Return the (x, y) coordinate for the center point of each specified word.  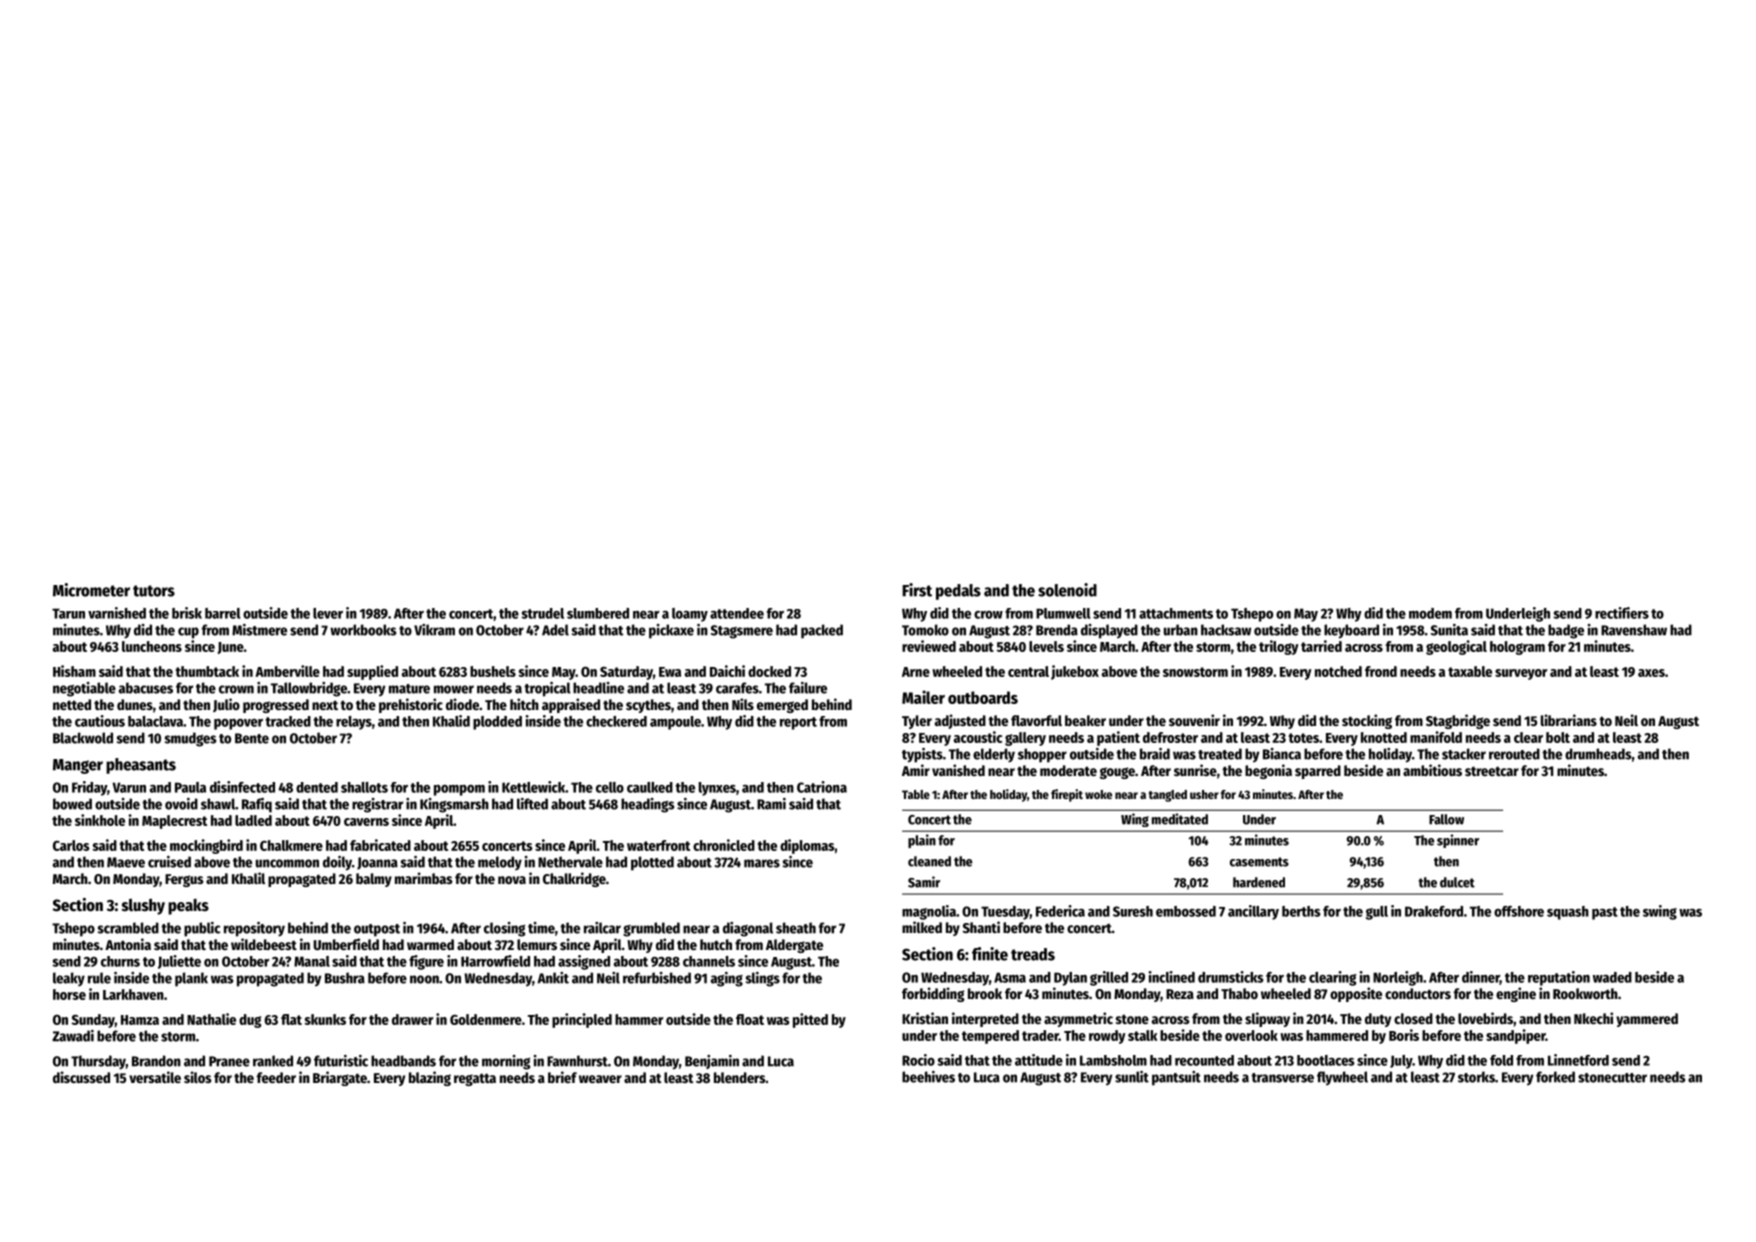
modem (1430, 613)
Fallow (1446, 819)
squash (1568, 913)
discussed (81, 1077)
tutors (154, 591)
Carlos (71, 845)
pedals (958, 592)
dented (317, 787)
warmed (430, 944)
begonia (1268, 771)
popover (238, 724)
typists (922, 755)
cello (610, 787)
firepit (1067, 795)
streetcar (1492, 771)
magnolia (929, 912)
